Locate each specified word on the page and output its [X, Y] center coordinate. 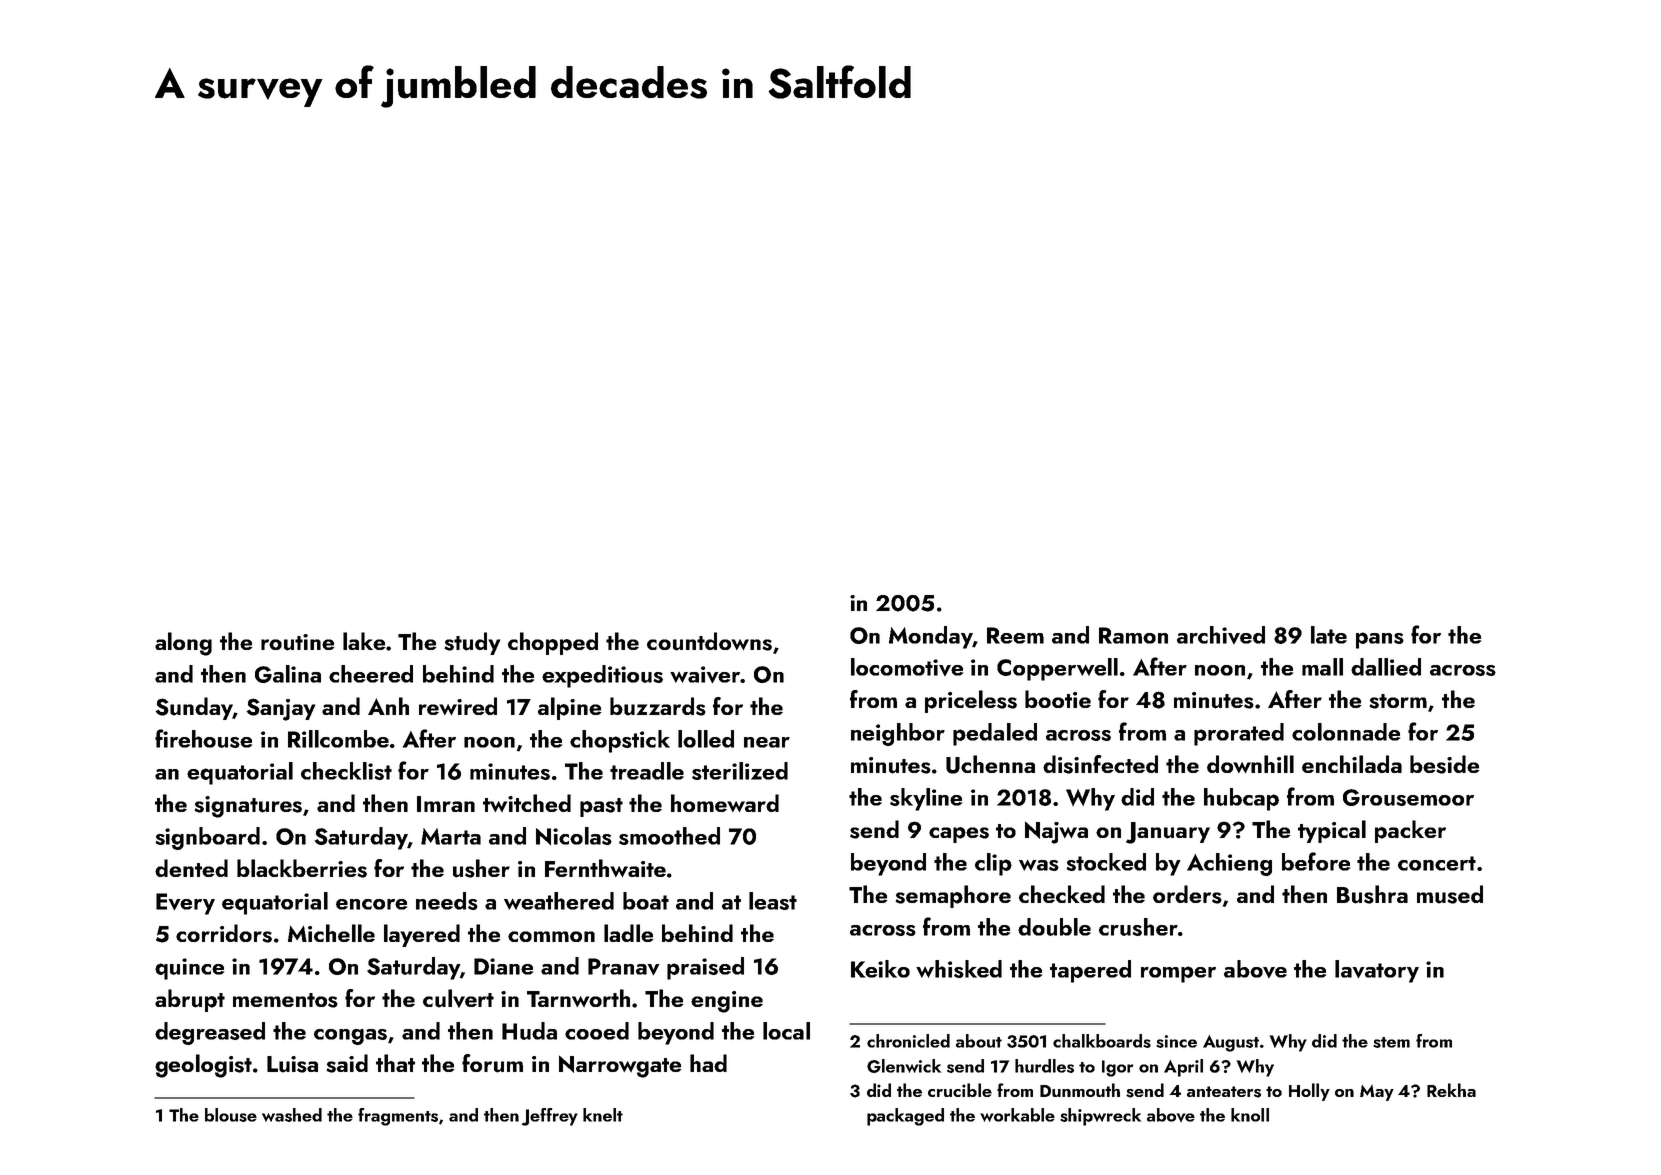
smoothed [669, 836]
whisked [959, 969]
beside [1445, 764]
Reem [1015, 635]
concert [1437, 863]
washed [292, 1115]
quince [189, 969]
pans [1380, 640]
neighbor [898, 734]
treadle [647, 771]
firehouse [203, 738]
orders [1187, 894]
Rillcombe [338, 739]
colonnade [1346, 732]
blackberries [302, 868]
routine [298, 642]
